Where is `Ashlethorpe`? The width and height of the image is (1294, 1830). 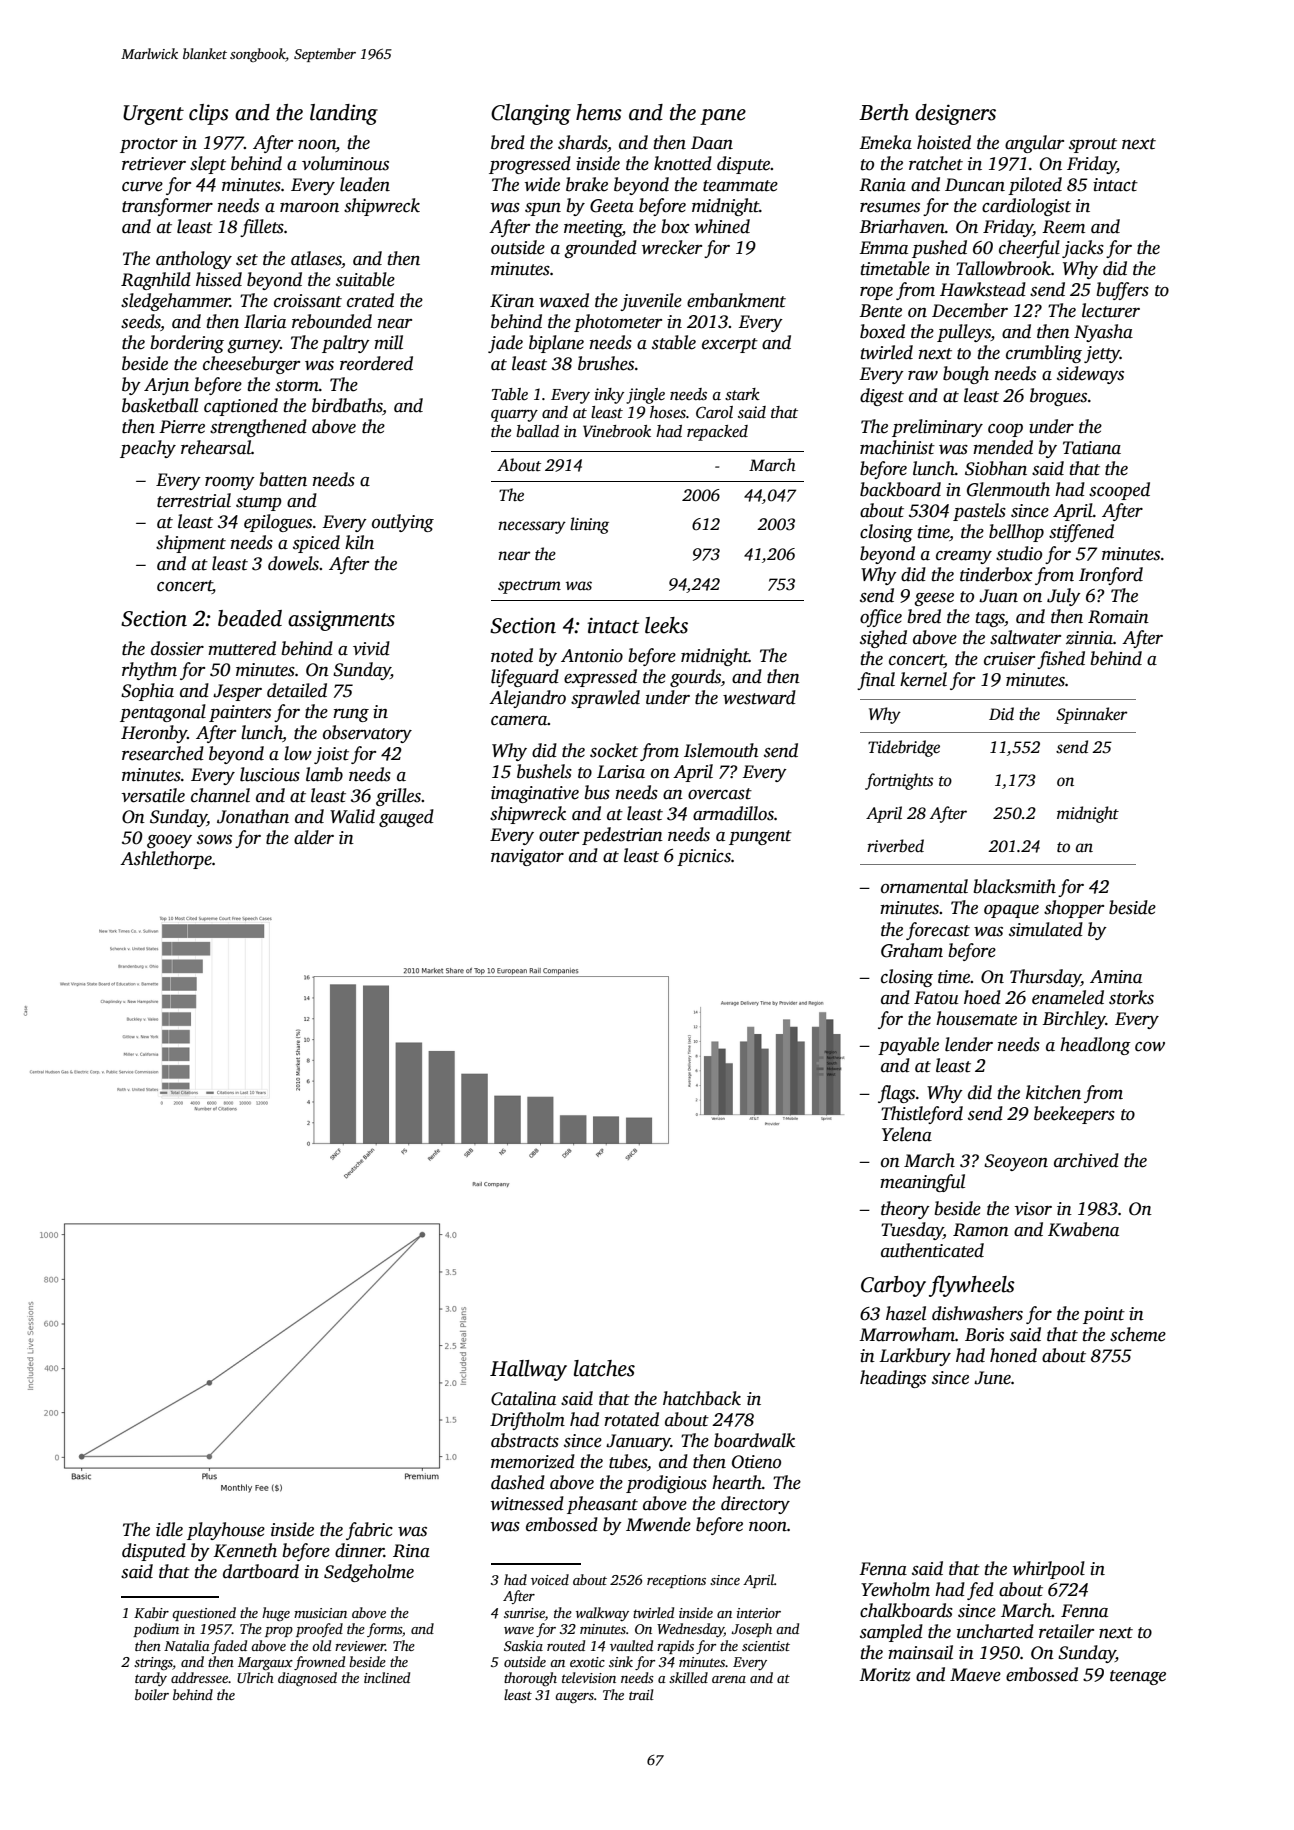 Ashlethorpe is located at coordinates (166, 860).
